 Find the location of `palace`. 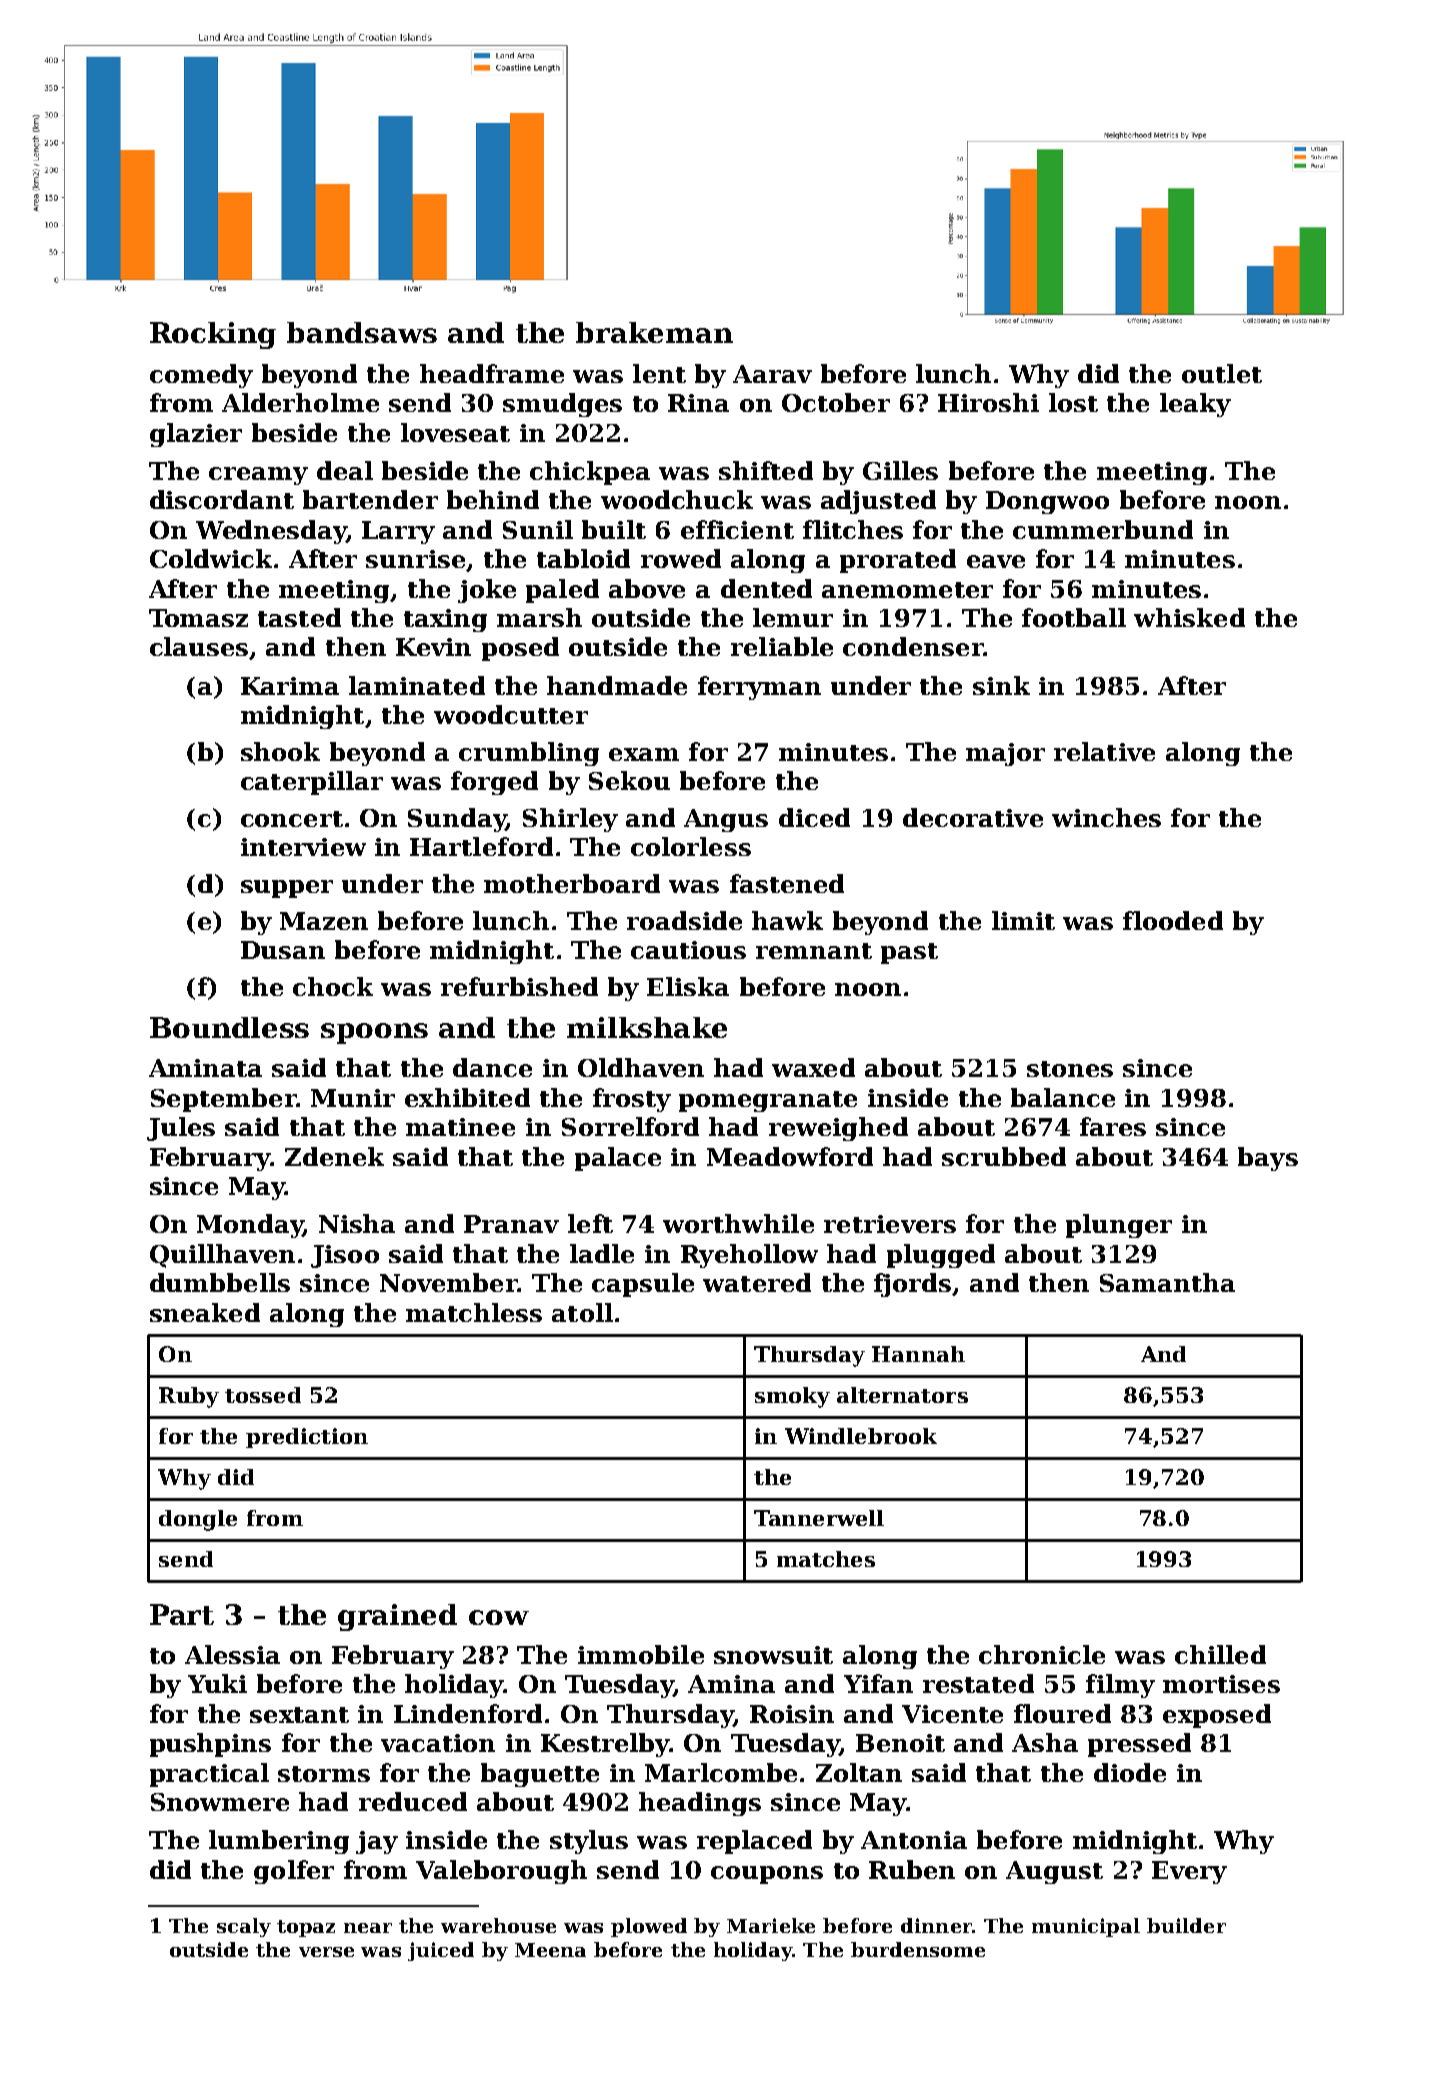

palace is located at coordinates (618, 1159).
